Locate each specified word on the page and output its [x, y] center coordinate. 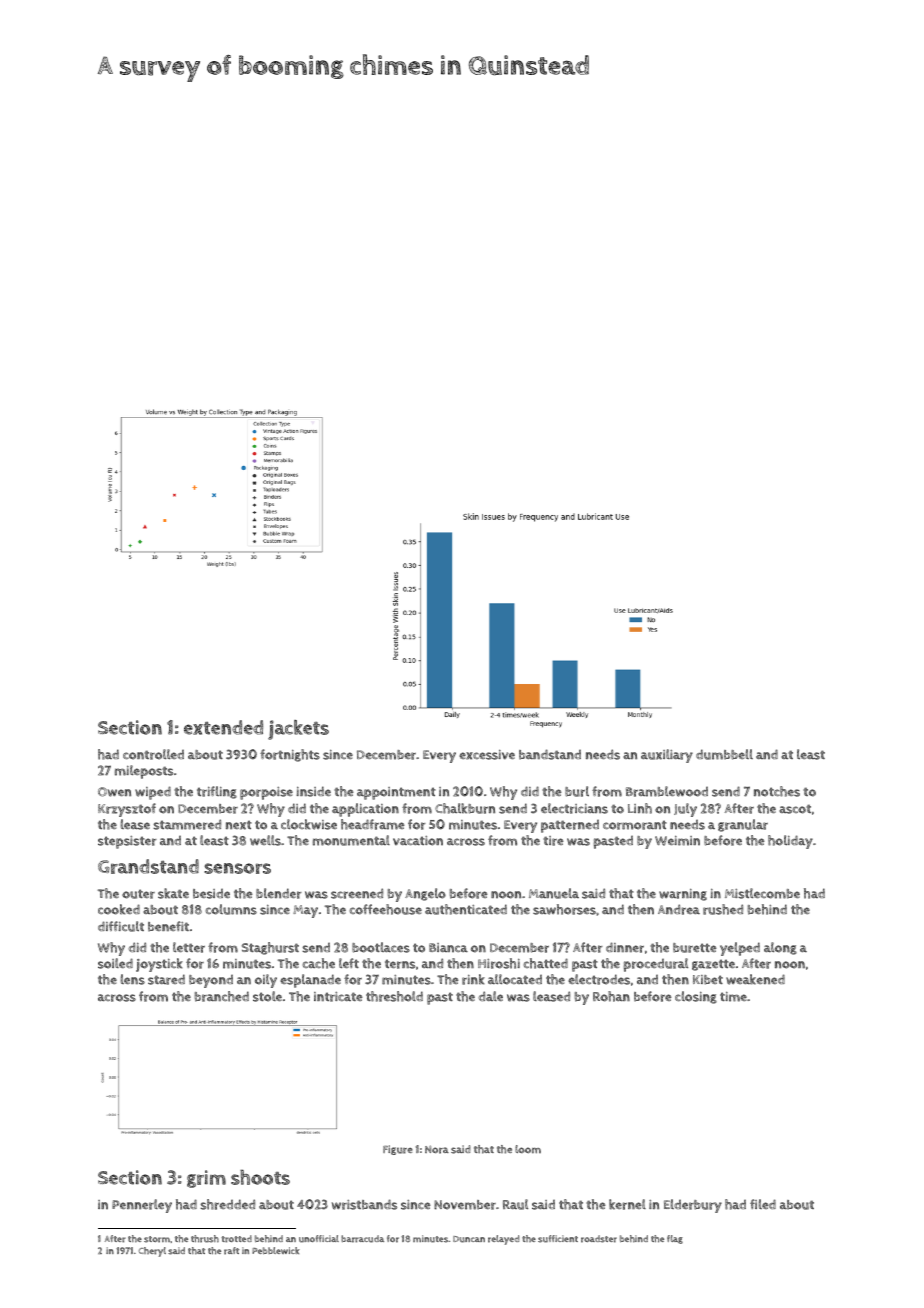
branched [221, 996]
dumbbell [724, 754]
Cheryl [152, 1252]
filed [763, 1204]
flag [675, 1239]
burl [577, 791]
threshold [394, 996]
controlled [153, 754]
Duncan [469, 1239]
